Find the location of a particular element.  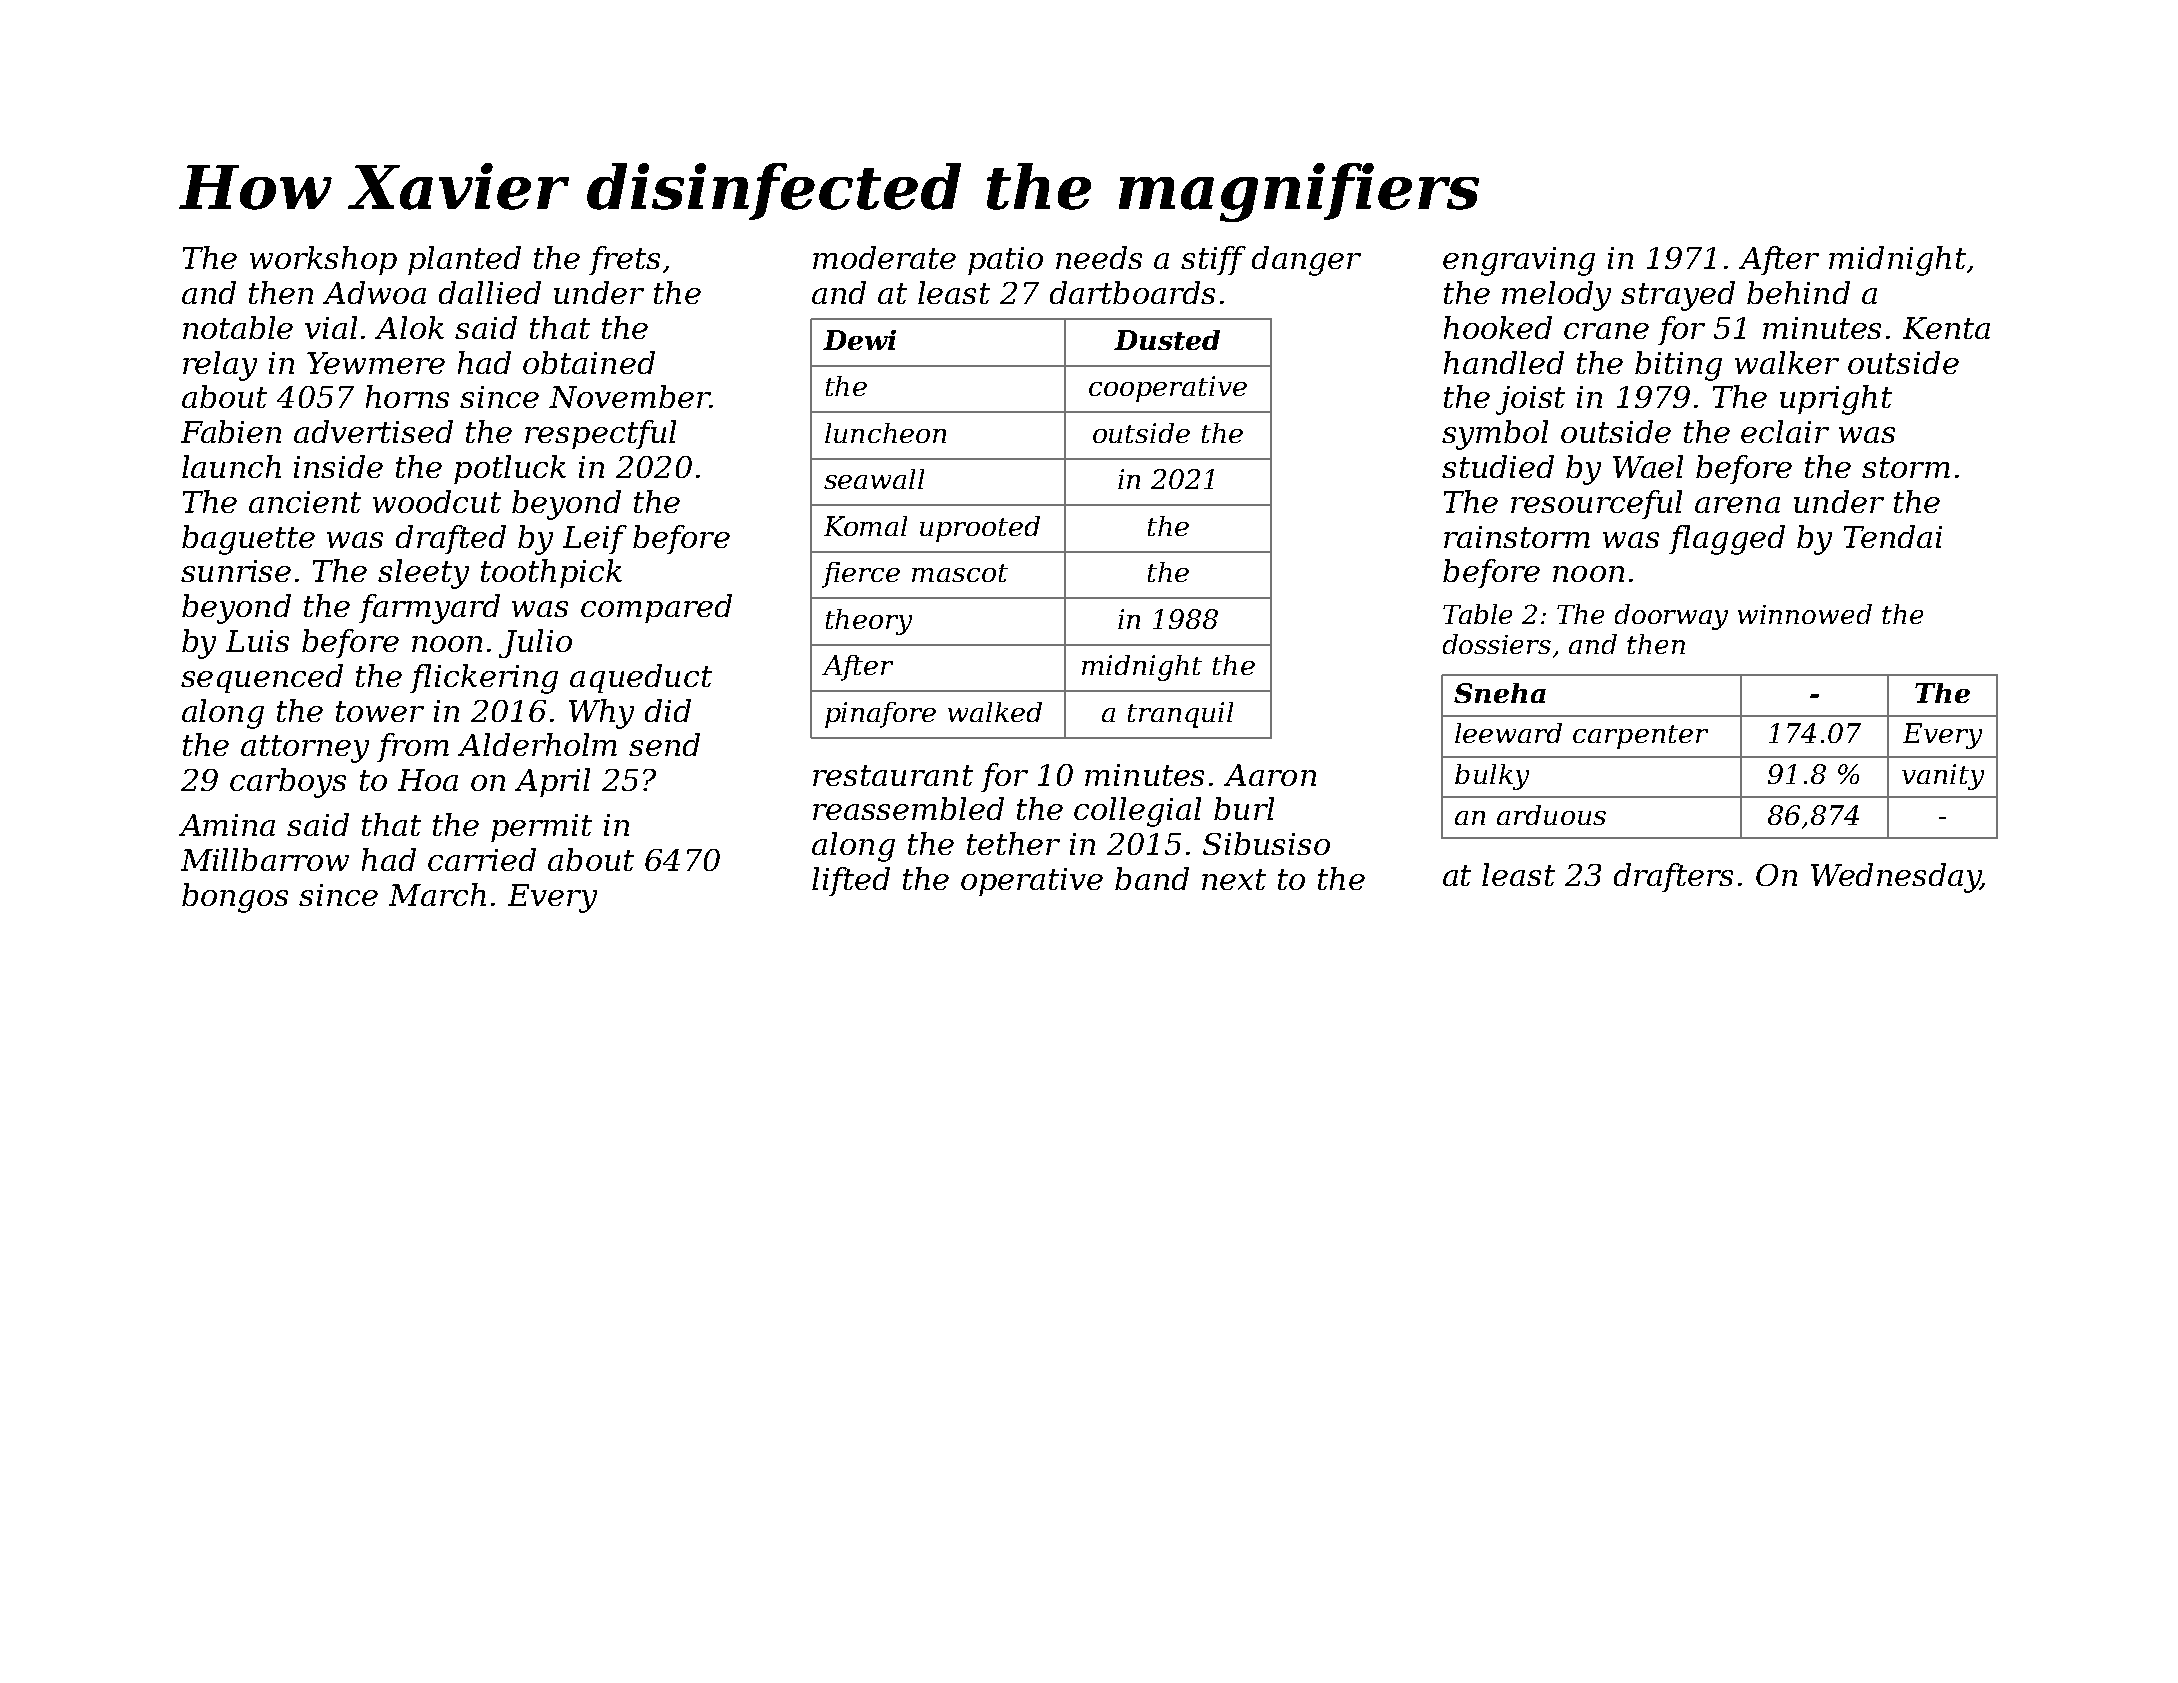

dallied is located at coordinates (490, 292).
